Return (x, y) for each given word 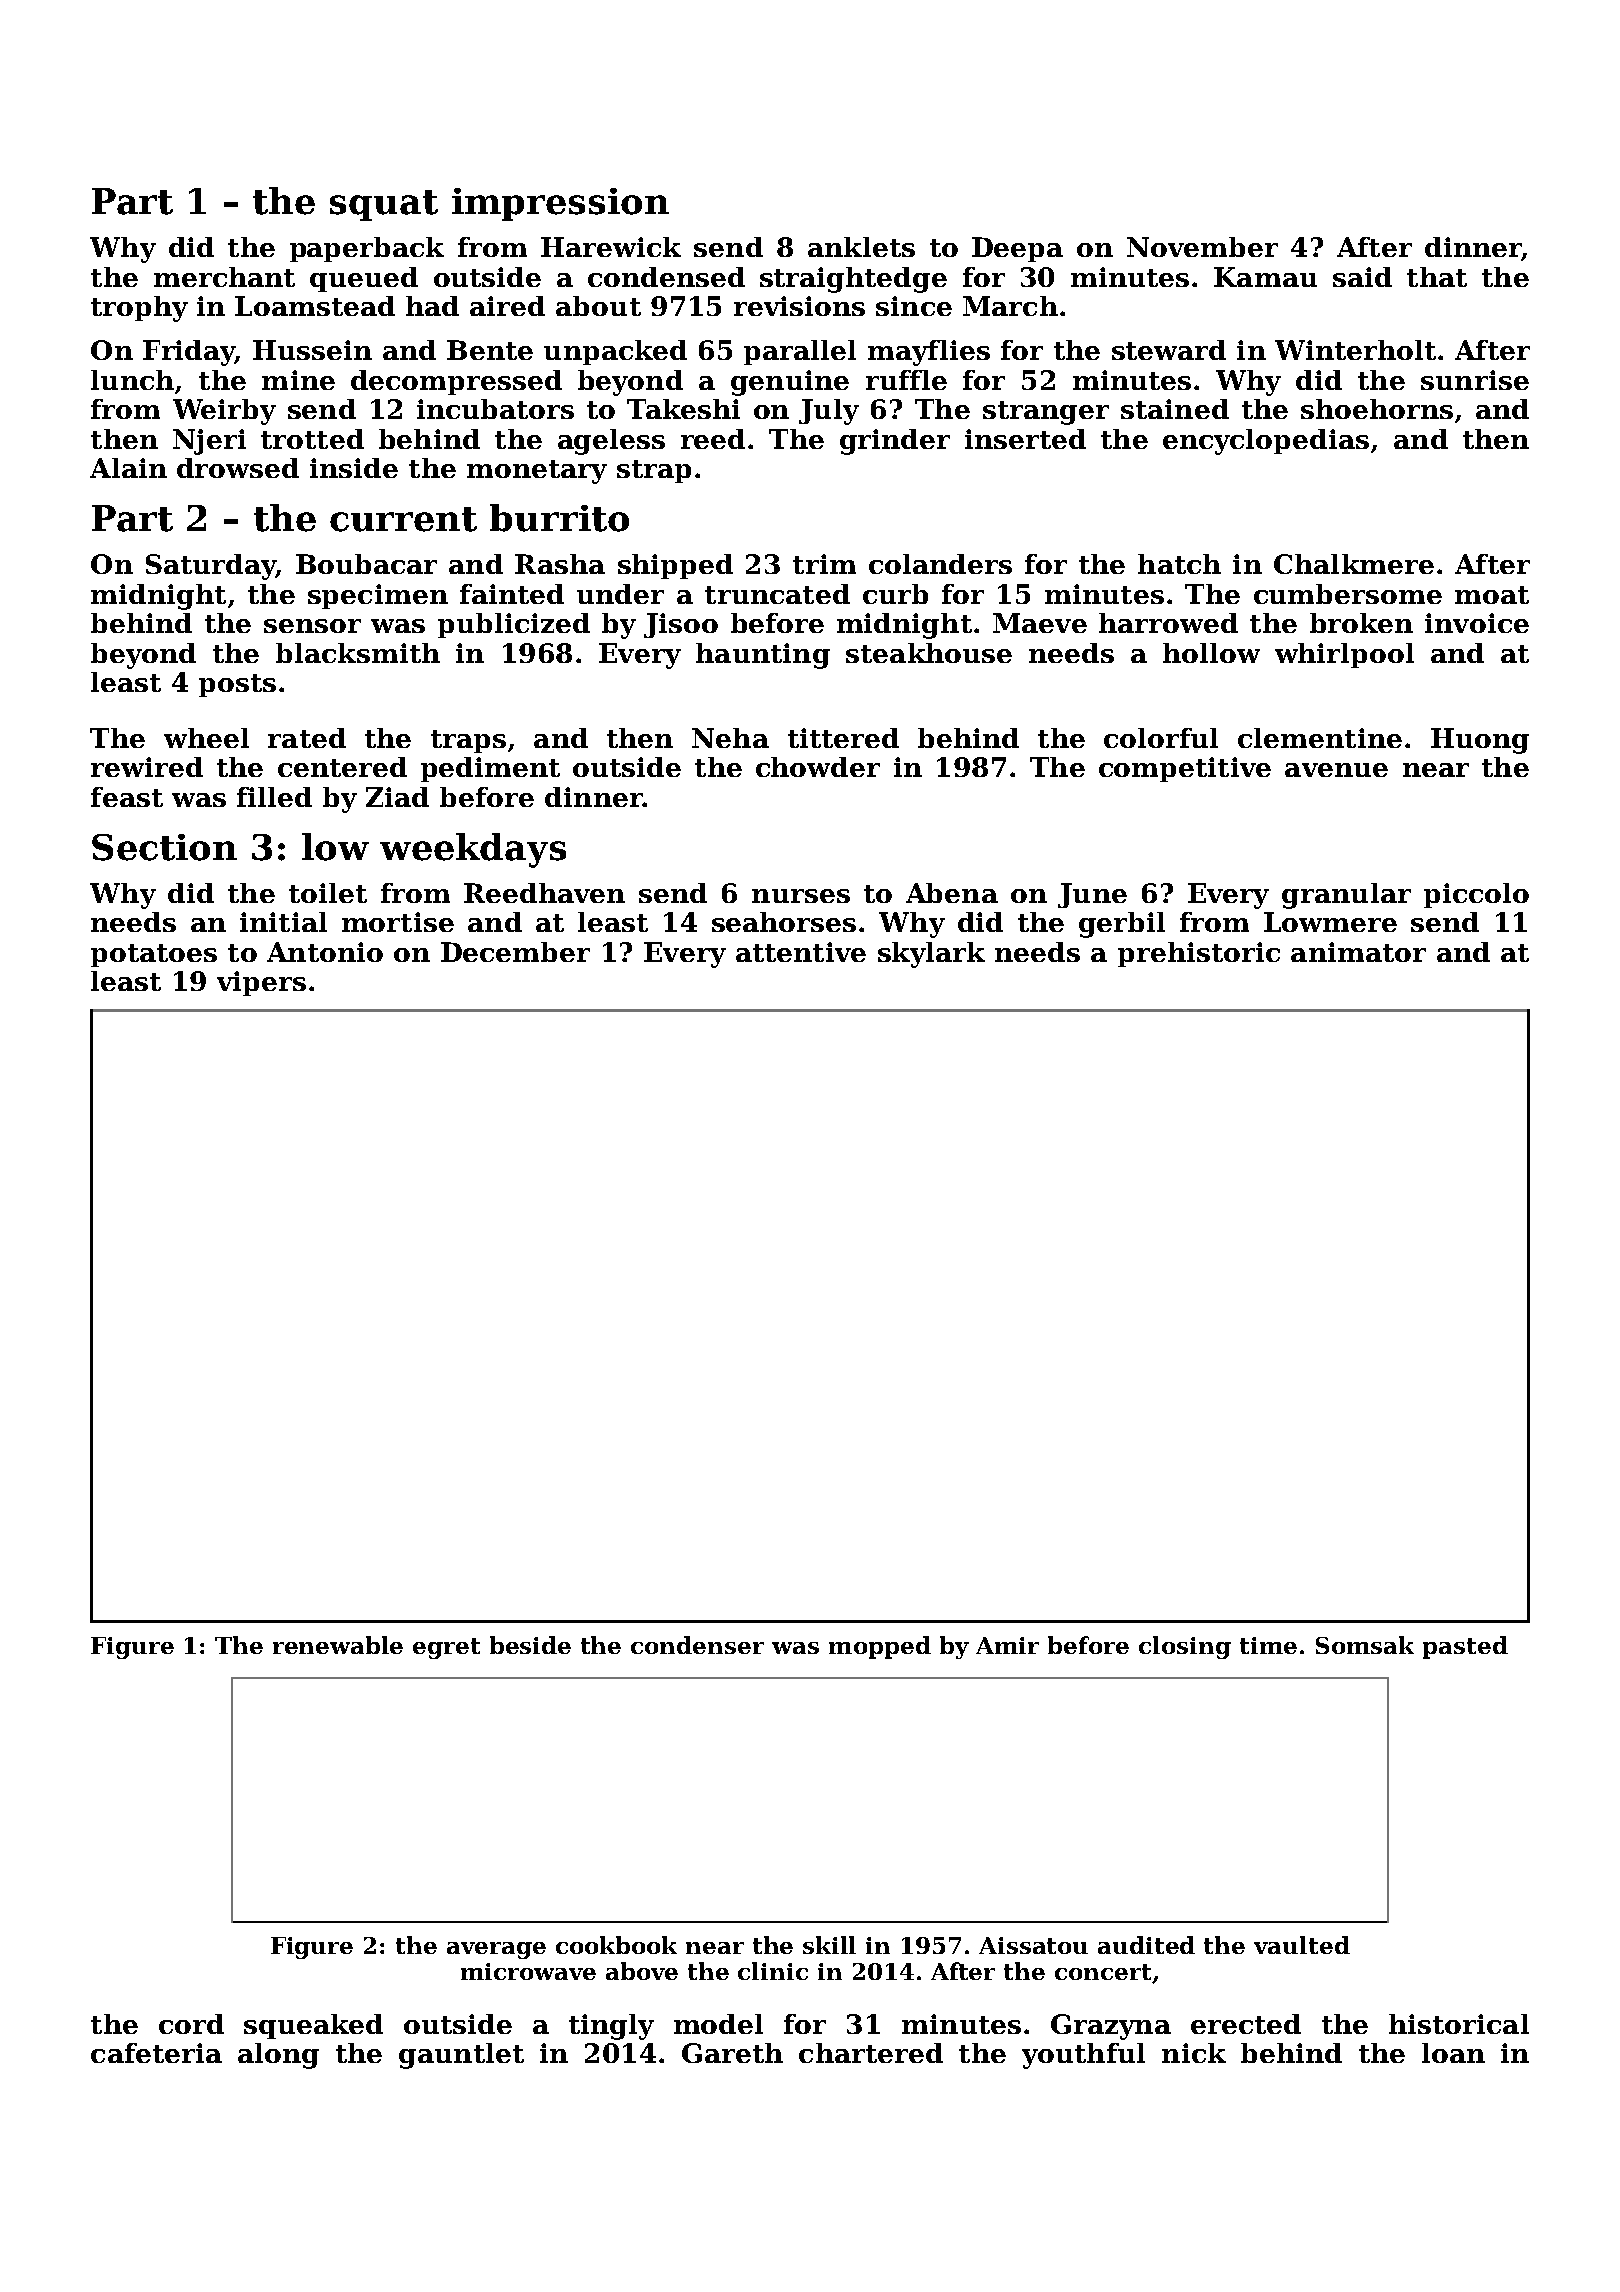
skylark (931, 955)
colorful (1161, 738)
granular (1346, 896)
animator (1358, 952)
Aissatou (1033, 1945)
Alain (128, 468)
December (515, 952)
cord (191, 2024)
